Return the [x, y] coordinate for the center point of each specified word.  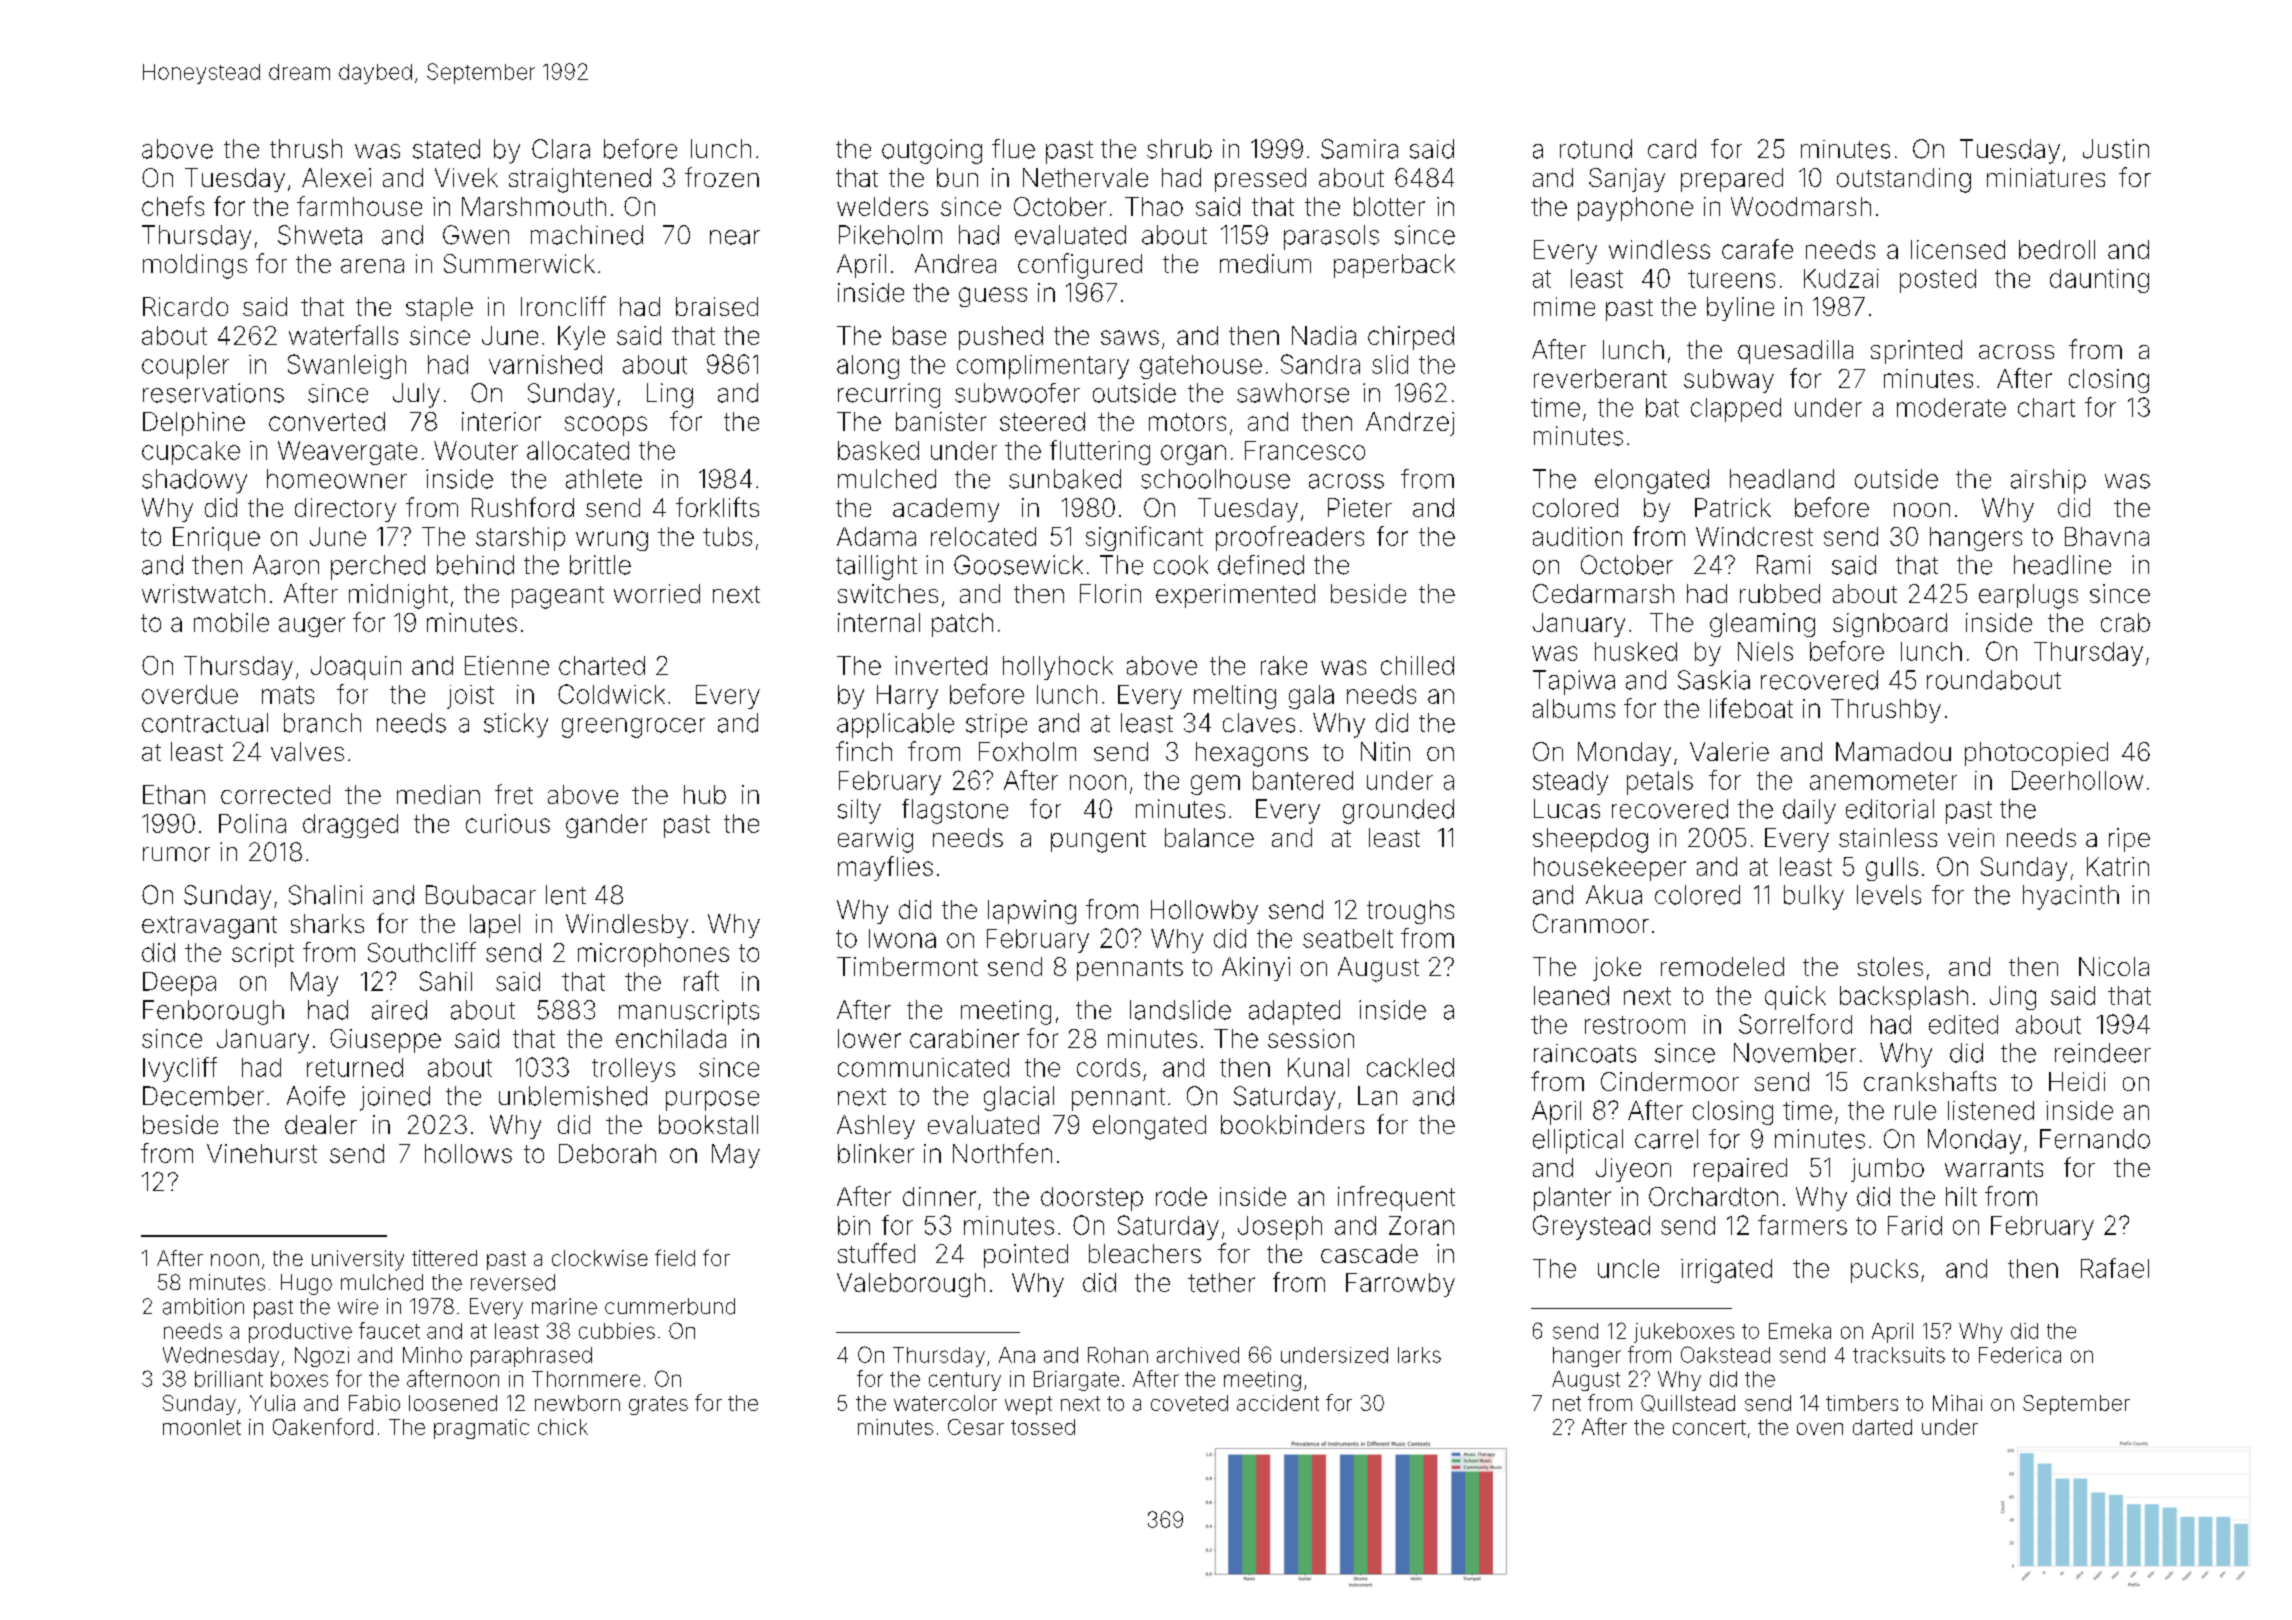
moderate [1951, 407]
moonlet [202, 1427]
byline [1740, 309]
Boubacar [481, 895]
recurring [889, 395]
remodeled [1722, 966]
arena [372, 266]
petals [1660, 783]
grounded [1398, 811]
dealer [321, 1124]
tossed [1043, 1427]
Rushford [523, 507]
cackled [1410, 1067]
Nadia [1324, 335]
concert [1709, 1427]
